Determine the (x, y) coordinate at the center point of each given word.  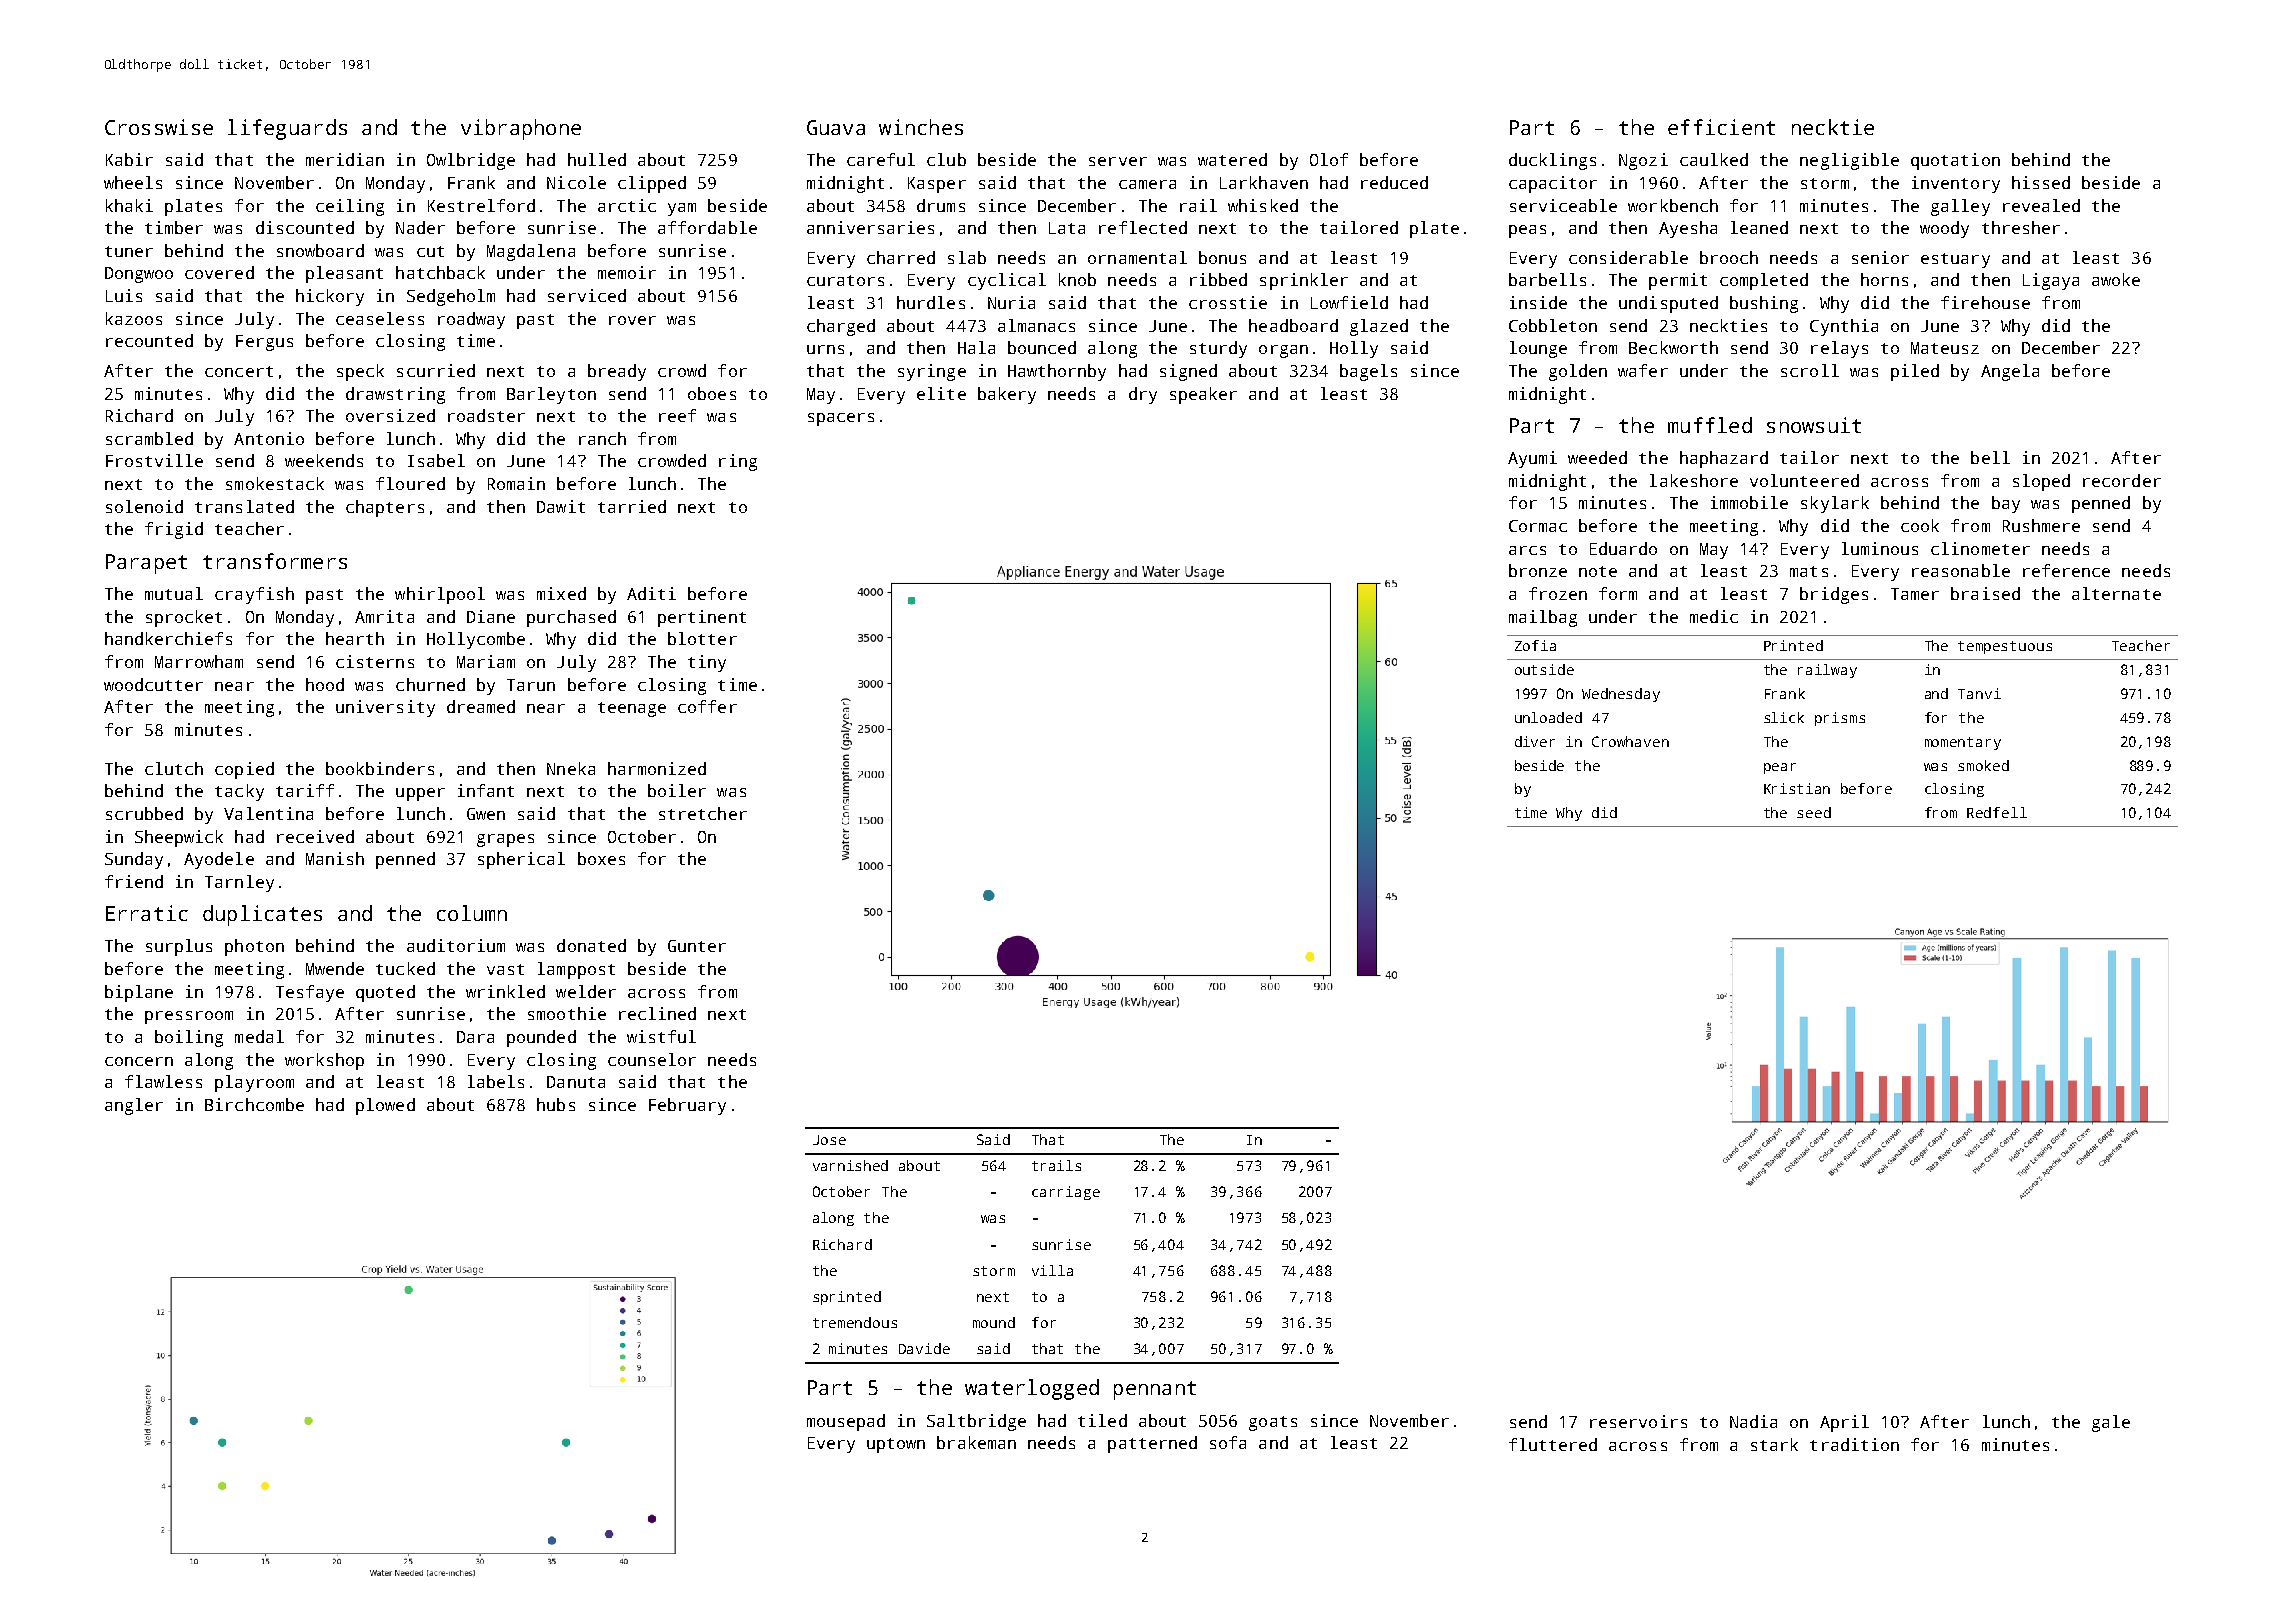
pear (1780, 768)
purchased (571, 618)
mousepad (846, 1422)
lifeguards (287, 129)
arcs (1527, 550)
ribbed (1218, 279)
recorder (2122, 480)
